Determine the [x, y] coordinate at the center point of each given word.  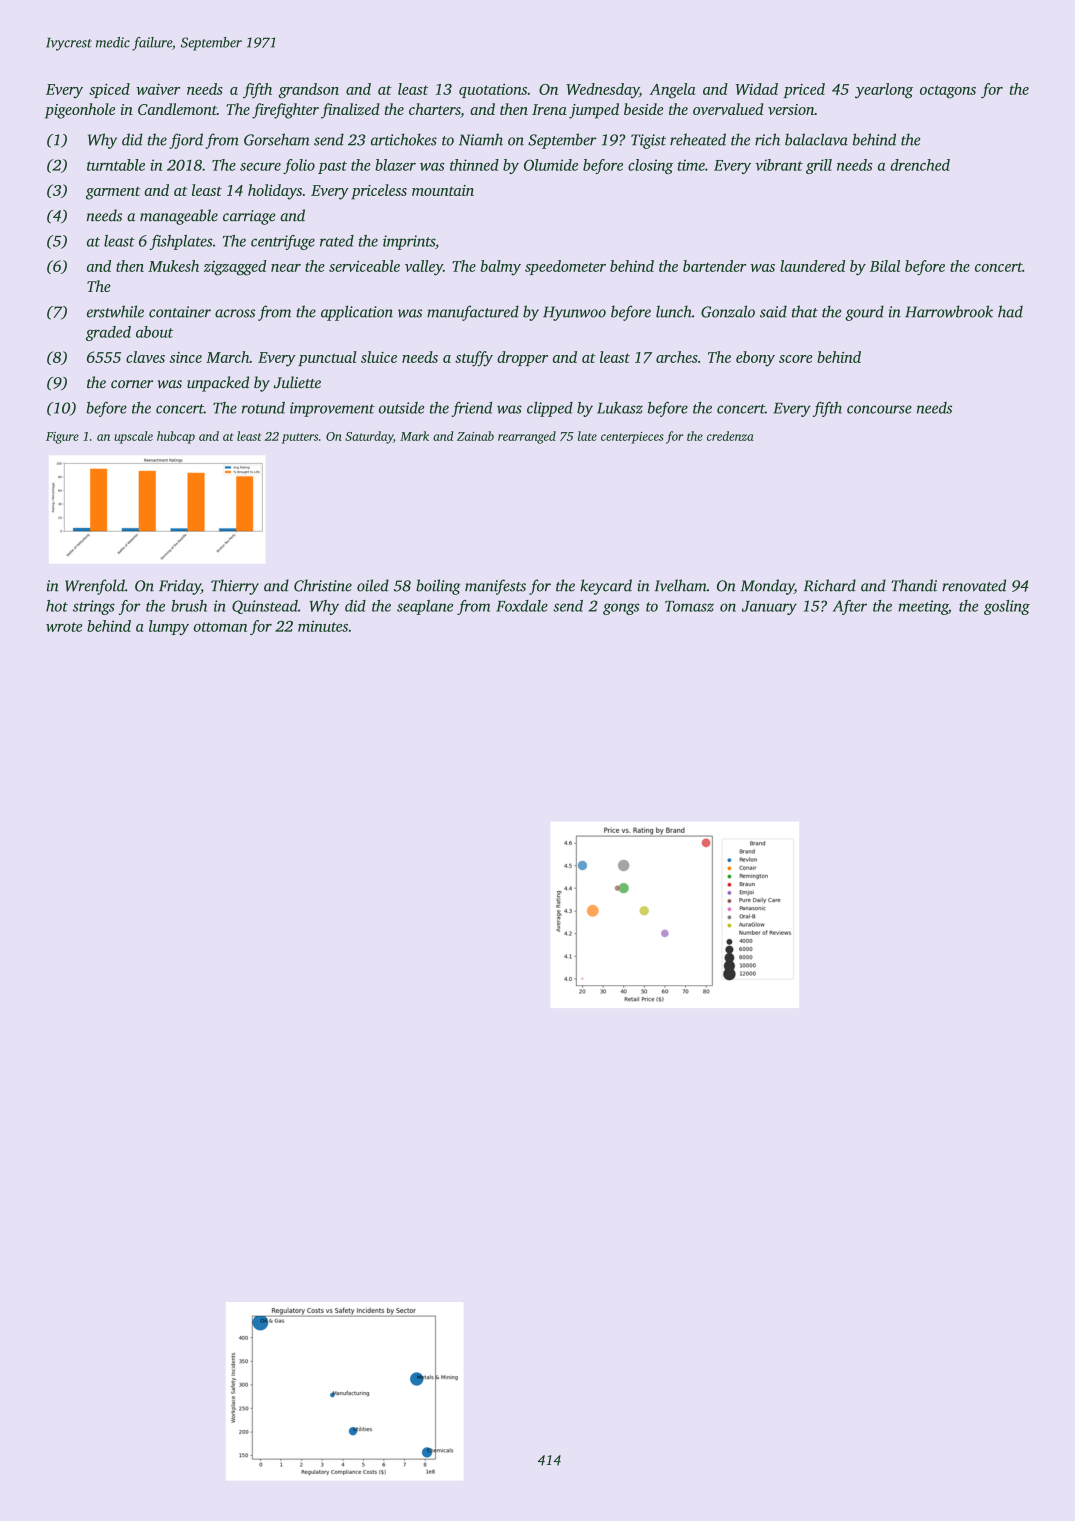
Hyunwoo [574, 313]
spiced [109, 90]
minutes [323, 626]
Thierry [235, 587]
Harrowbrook [949, 311]
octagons [948, 92]
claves [145, 357]
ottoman [220, 627]
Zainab [475, 436]
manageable [179, 217]
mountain [443, 190]
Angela [672, 91]
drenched [920, 165]
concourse [879, 409]
